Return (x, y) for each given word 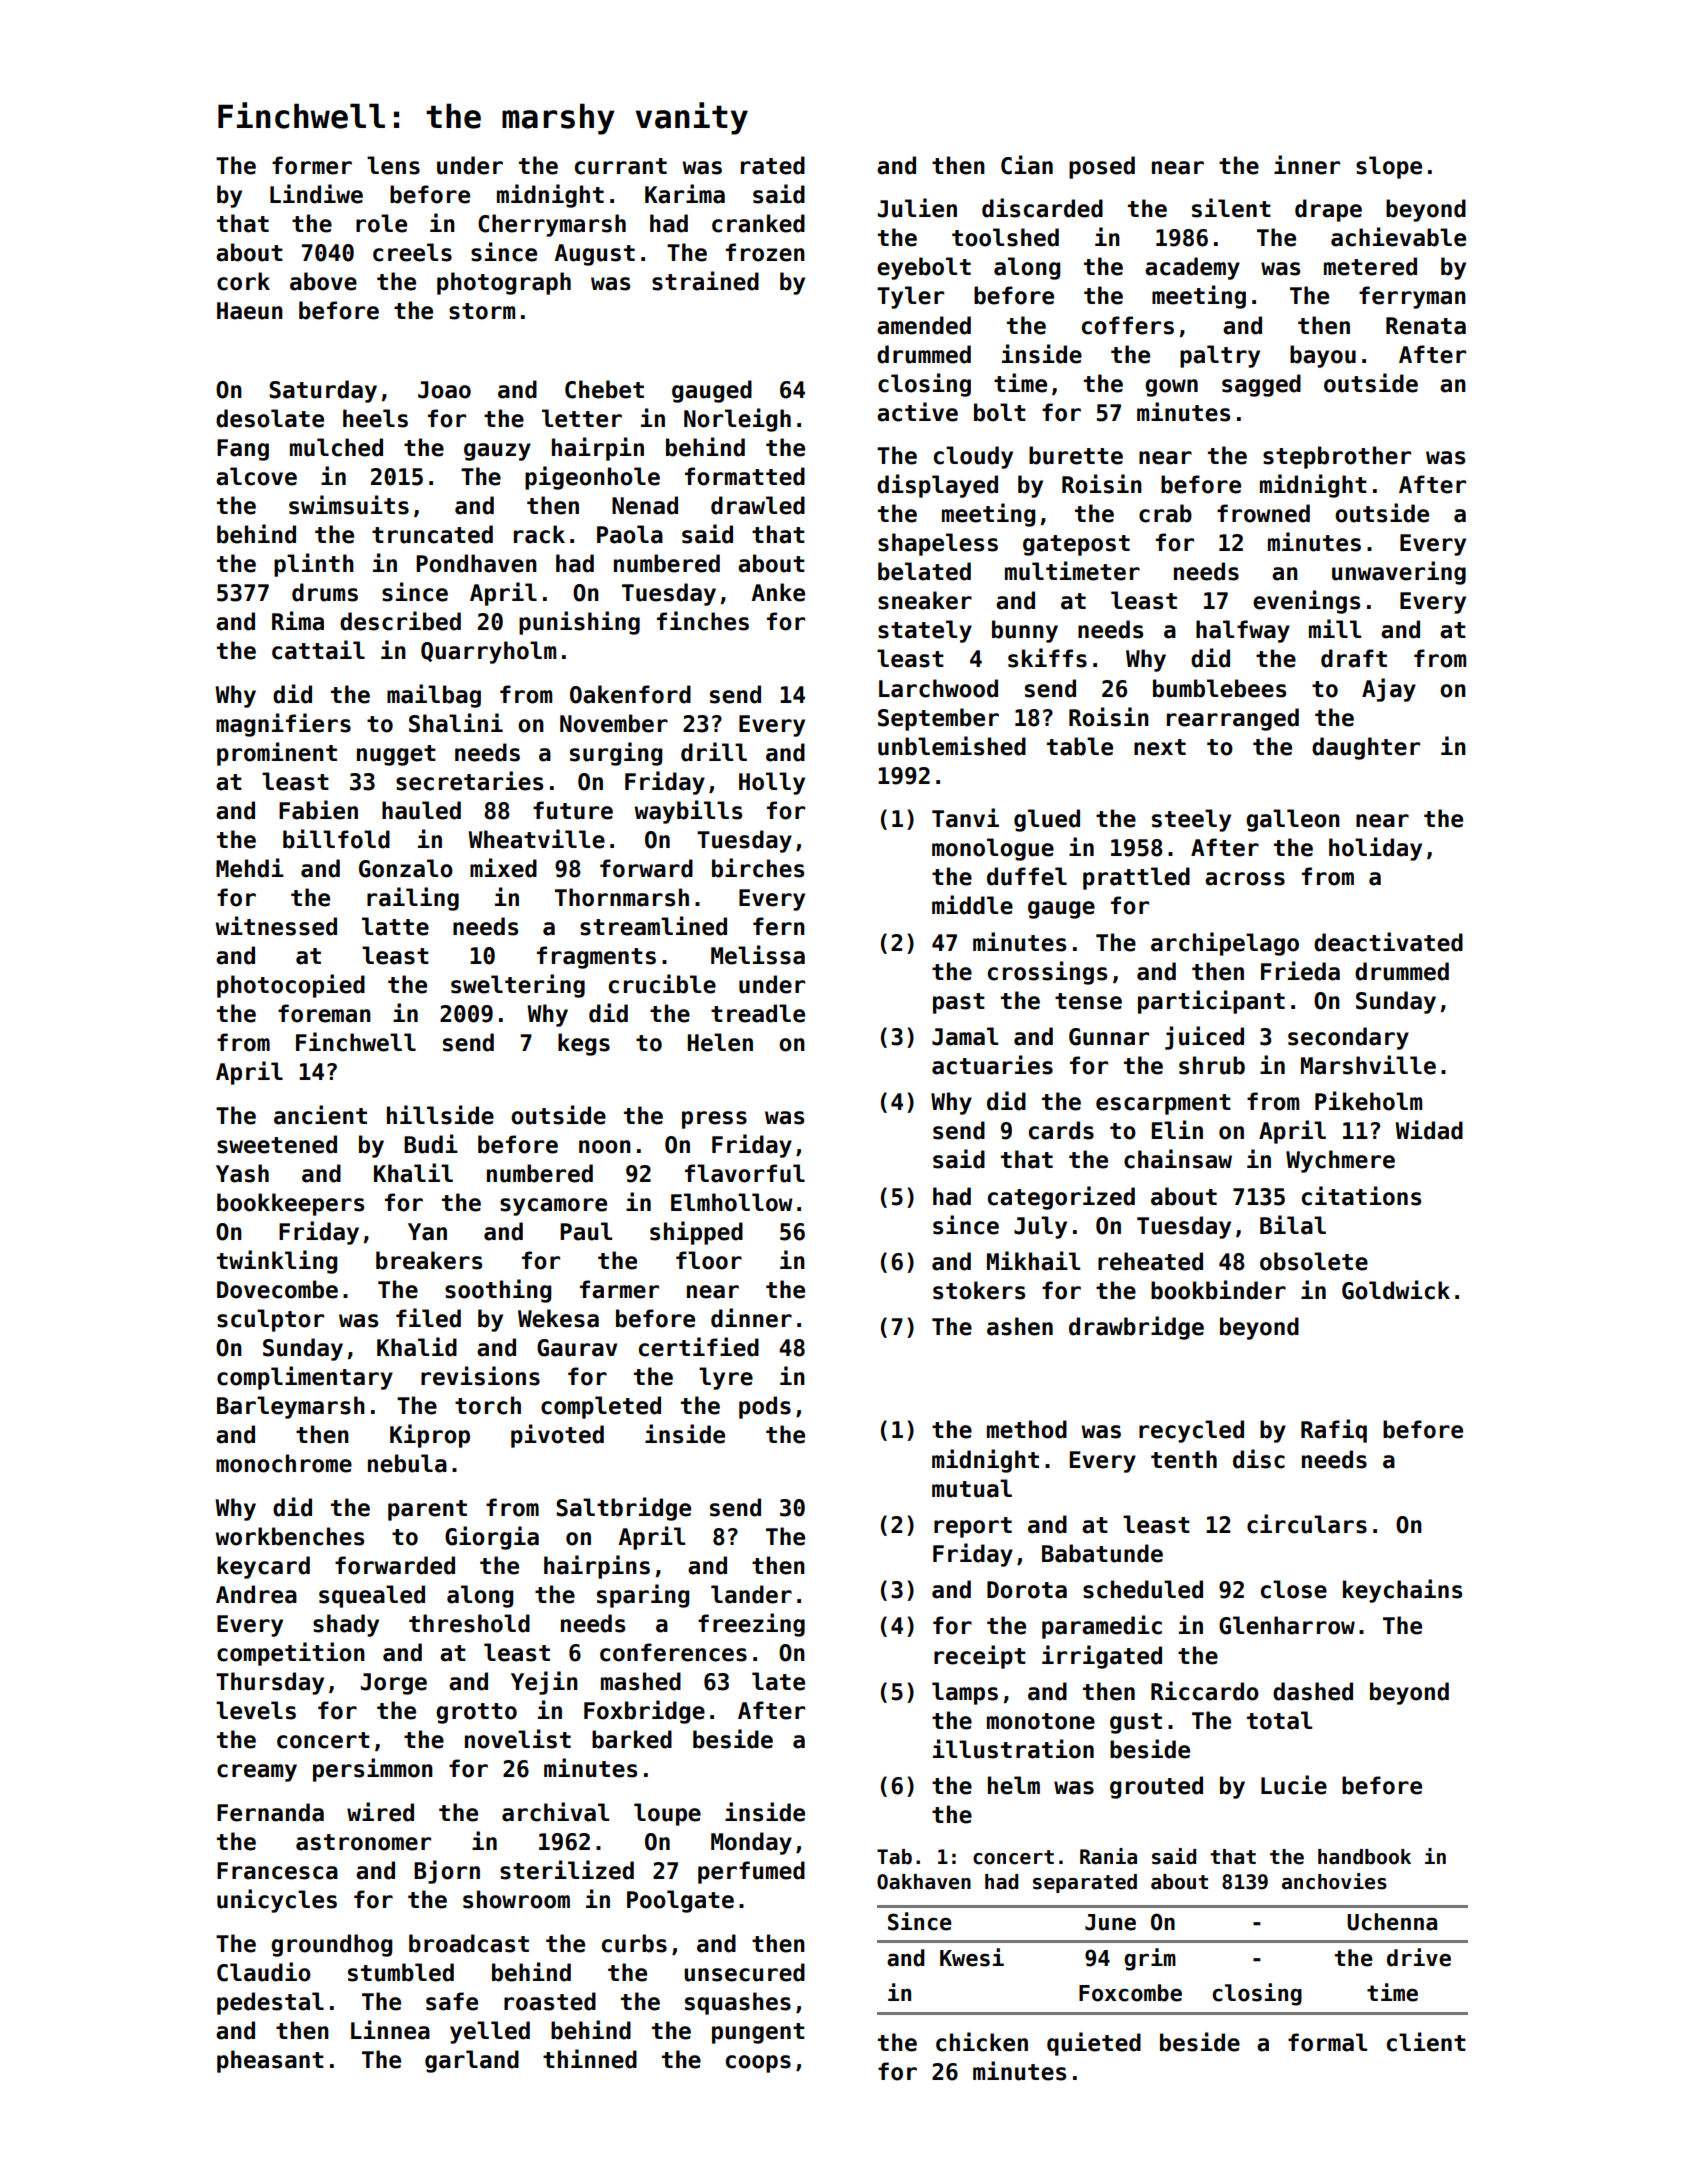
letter (582, 418)
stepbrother (1337, 457)
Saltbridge (623, 1509)
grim (1150, 1959)
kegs (584, 1044)
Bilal (1293, 1225)
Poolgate (680, 1901)
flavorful (745, 1173)
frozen (765, 252)
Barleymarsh (291, 1407)
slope (1389, 167)
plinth (314, 565)
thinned (590, 2059)
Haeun (250, 311)
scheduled (1143, 1589)
